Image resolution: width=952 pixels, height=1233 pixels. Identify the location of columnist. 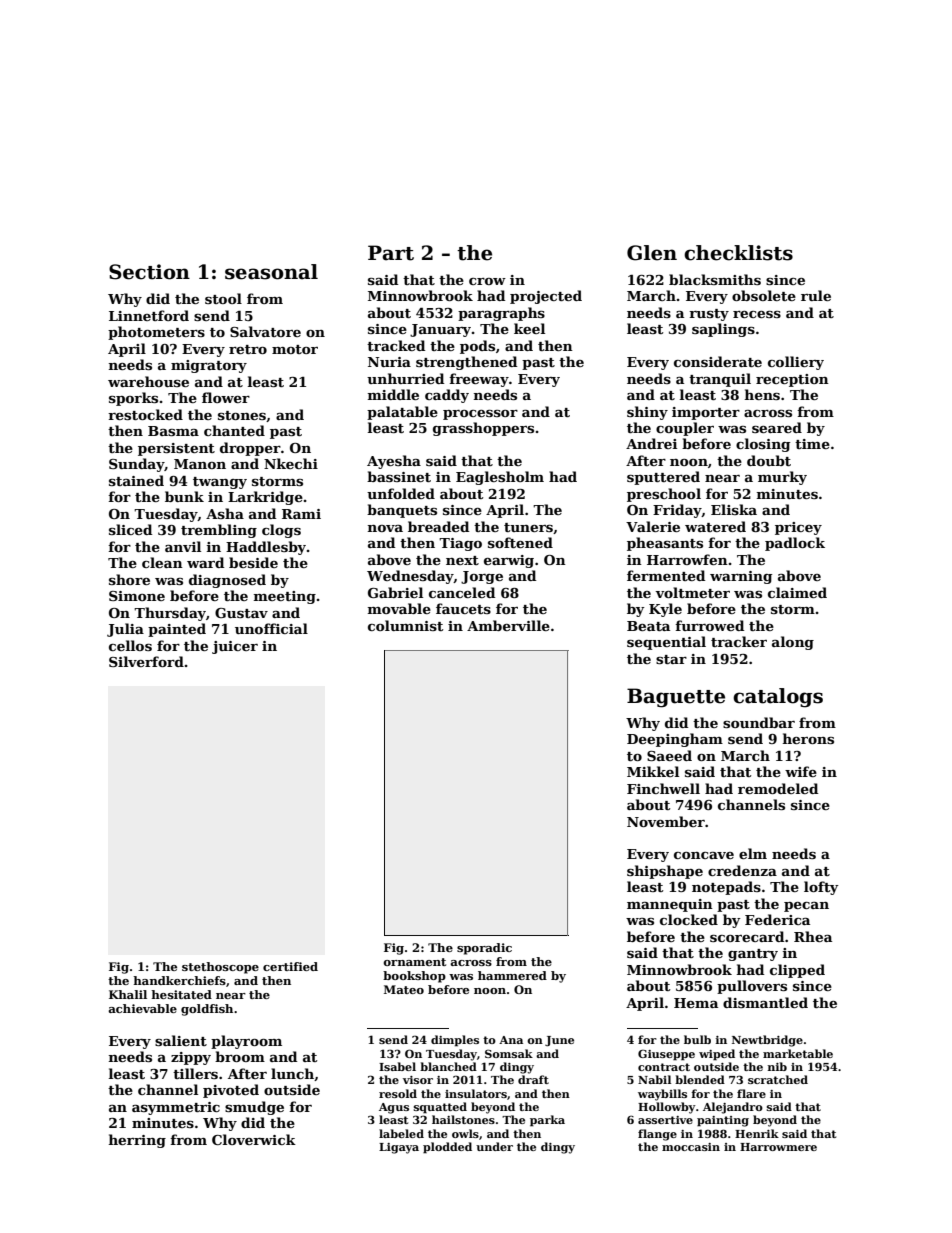
(405, 625).
